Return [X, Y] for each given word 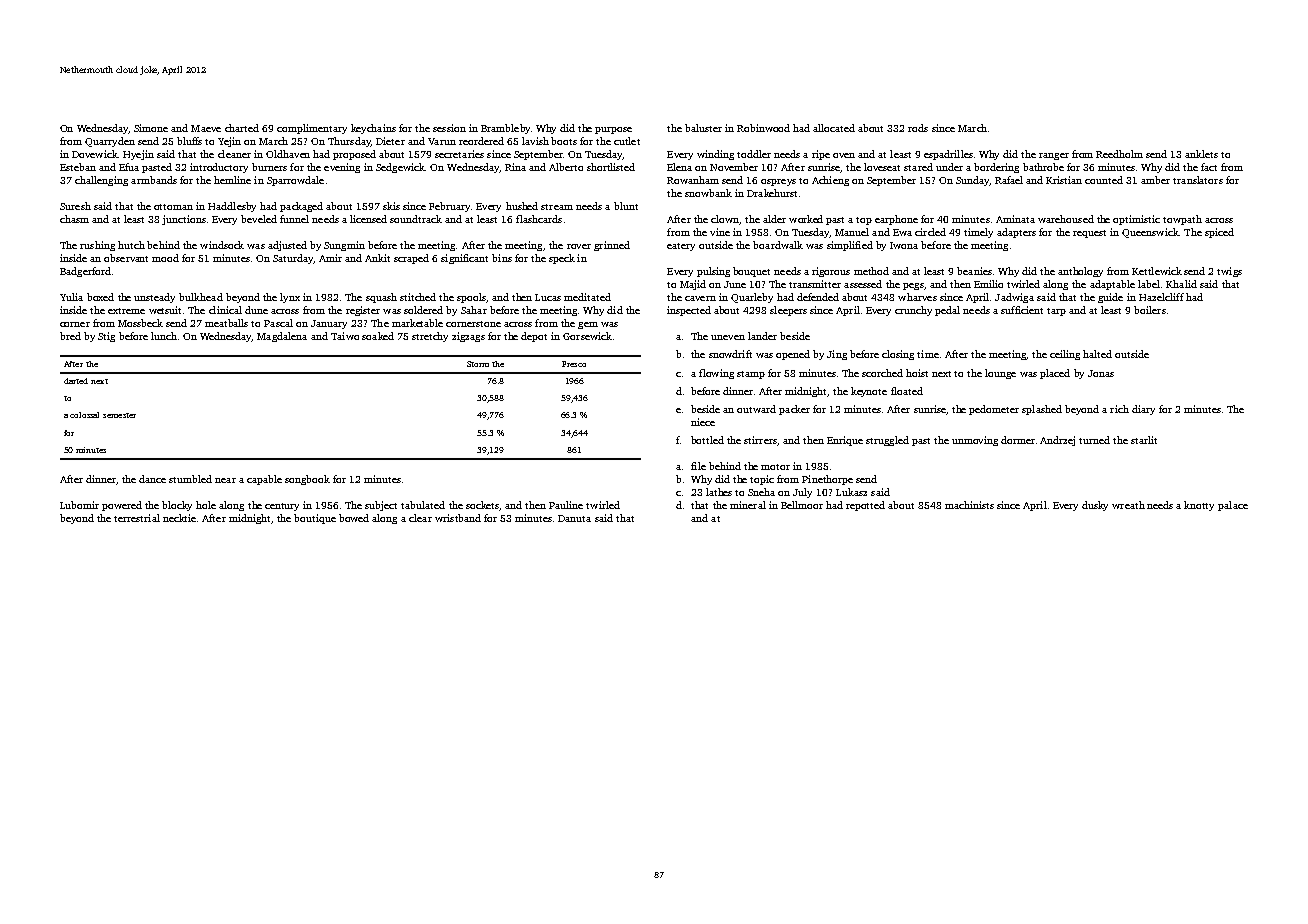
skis [391, 206]
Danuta [574, 518]
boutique [315, 519]
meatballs [226, 323]
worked [806, 219]
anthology [1080, 272]
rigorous [831, 272]
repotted [865, 506]
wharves [917, 297]
